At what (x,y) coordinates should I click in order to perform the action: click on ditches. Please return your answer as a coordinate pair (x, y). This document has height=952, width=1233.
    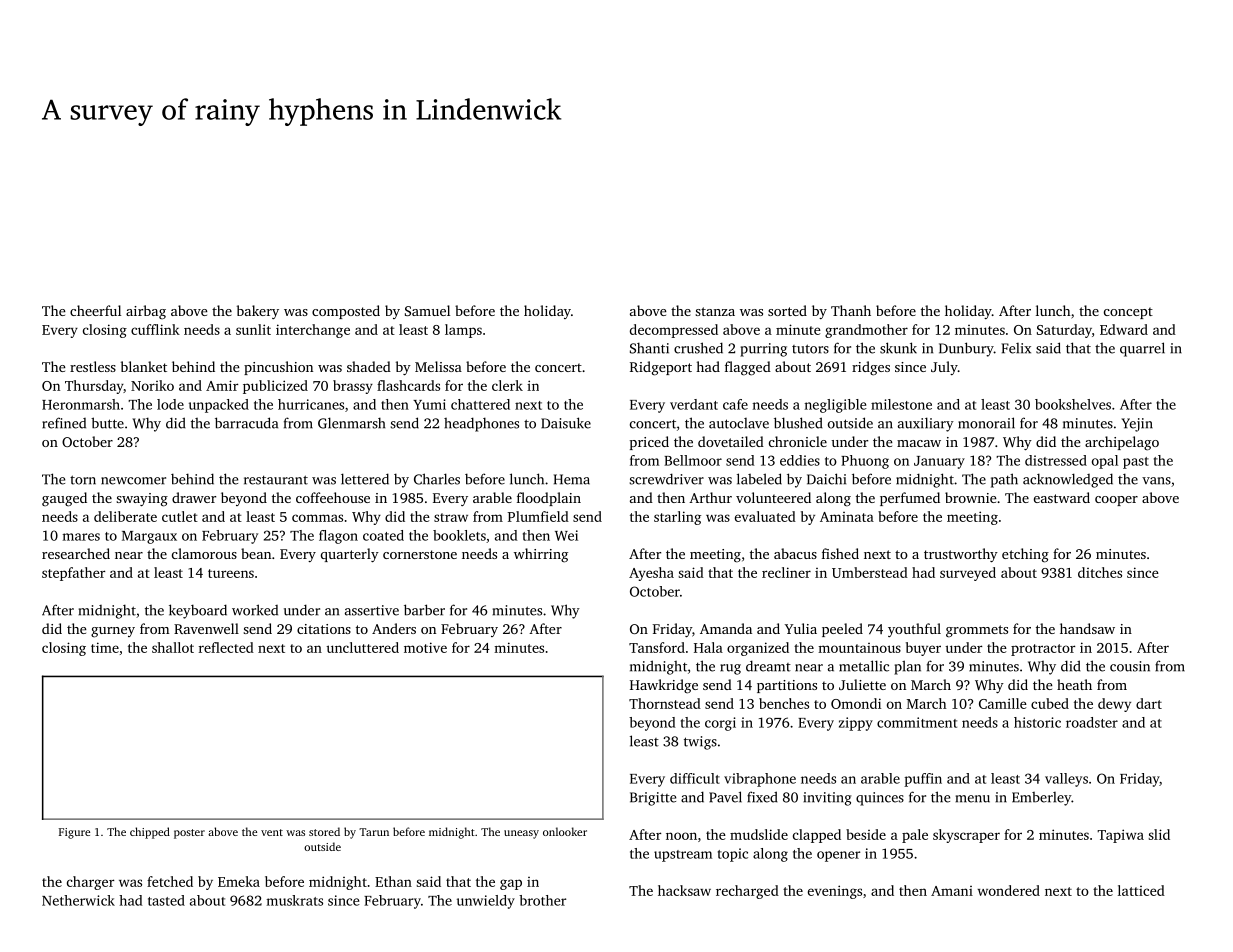
    Looking at the image, I should click on (1100, 572).
